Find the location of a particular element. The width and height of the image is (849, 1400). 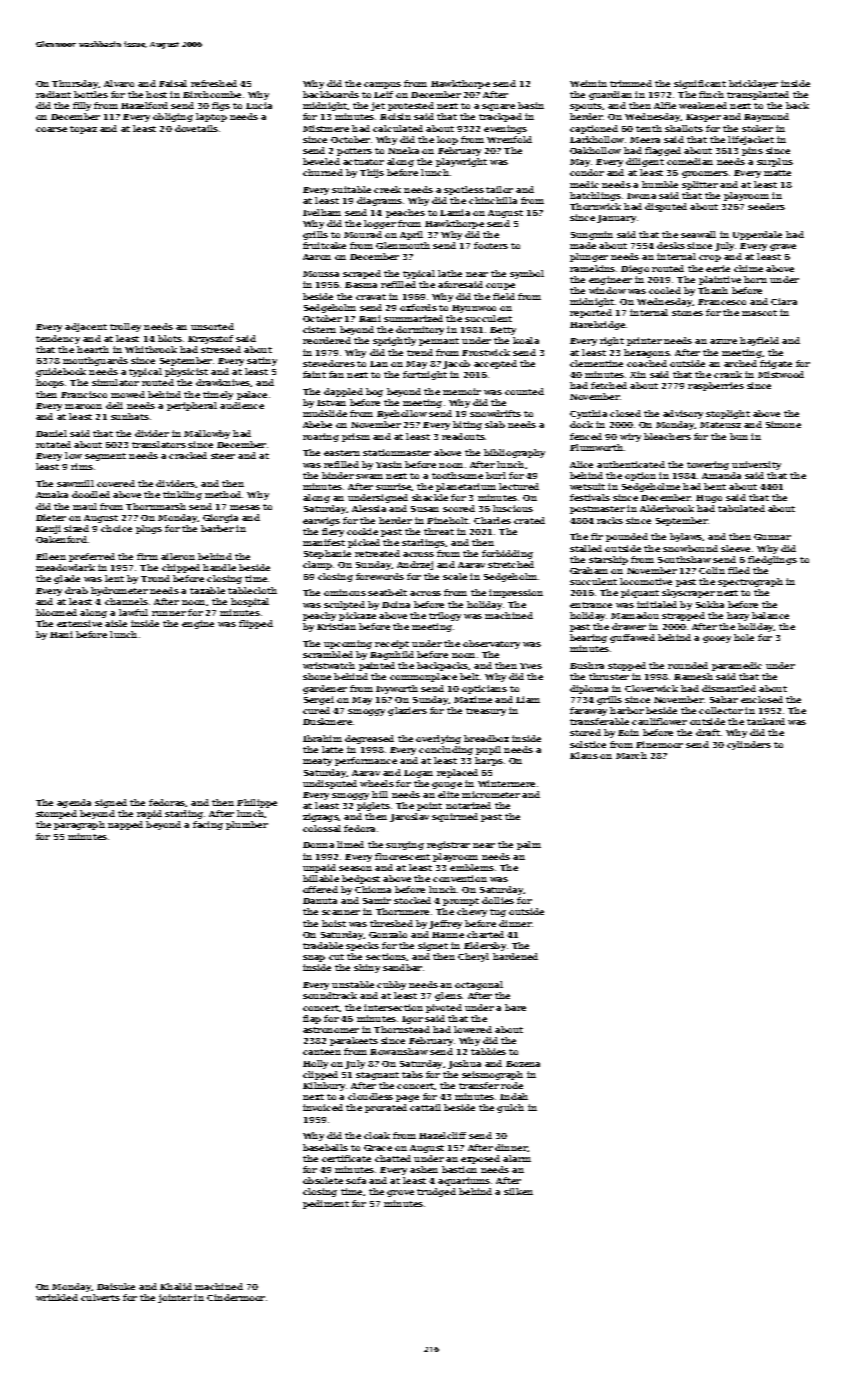

hardened is located at coordinates (515, 956).
